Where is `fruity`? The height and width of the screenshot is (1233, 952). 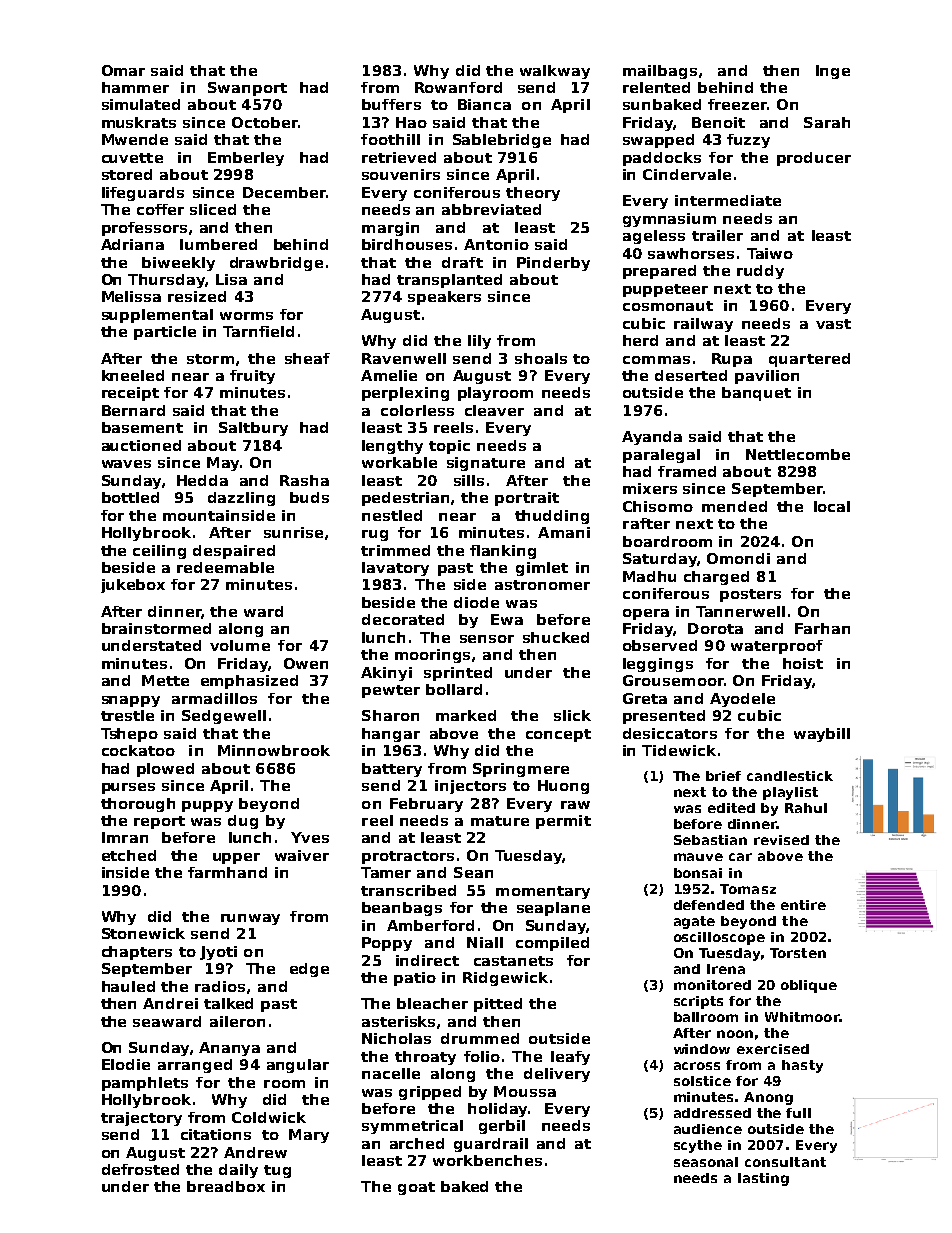
fruity is located at coordinates (252, 377).
